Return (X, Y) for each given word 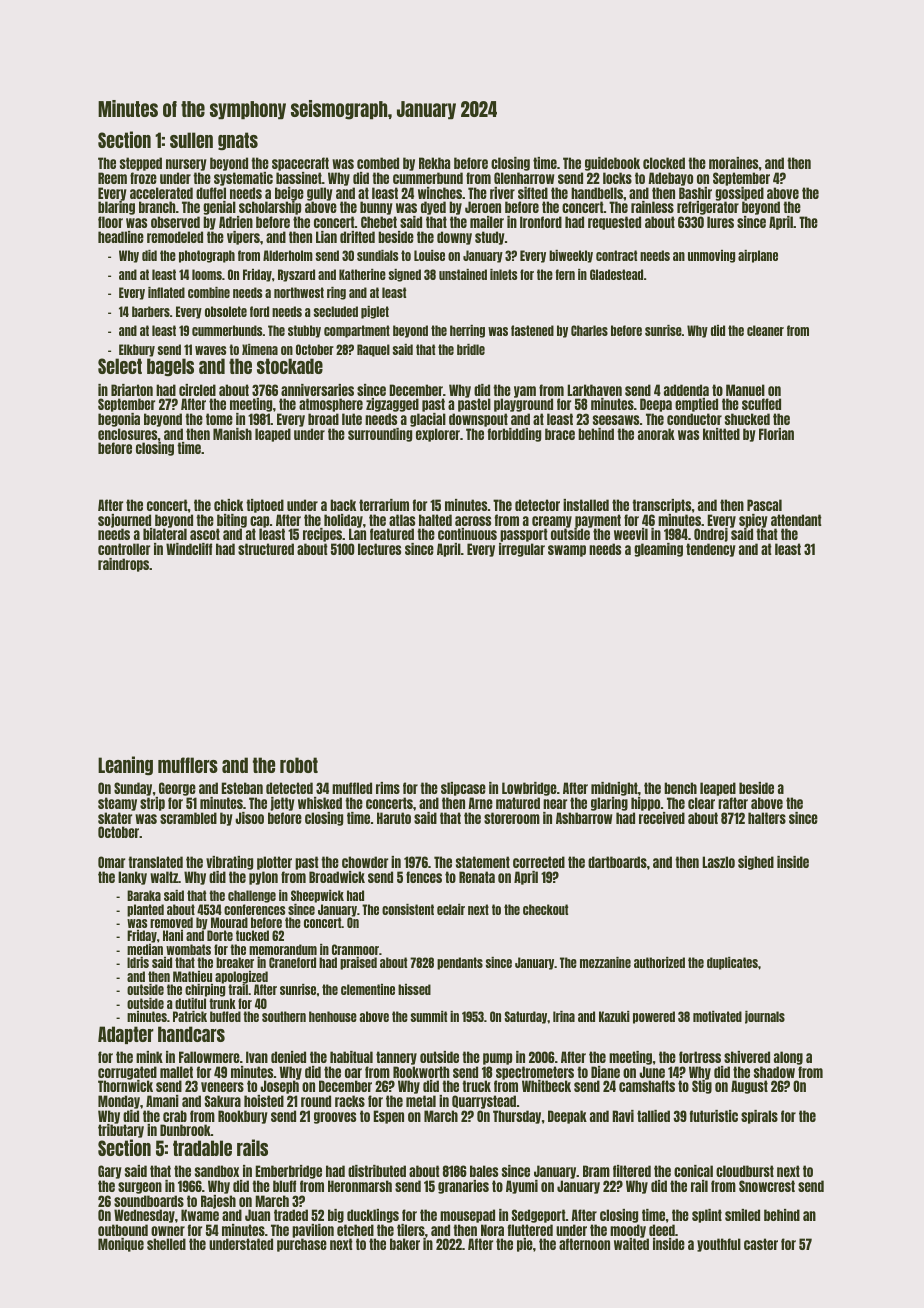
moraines (733, 163)
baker (405, 1244)
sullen (191, 140)
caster (761, 1244)
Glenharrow (524, 178)
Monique (121, 1245)
